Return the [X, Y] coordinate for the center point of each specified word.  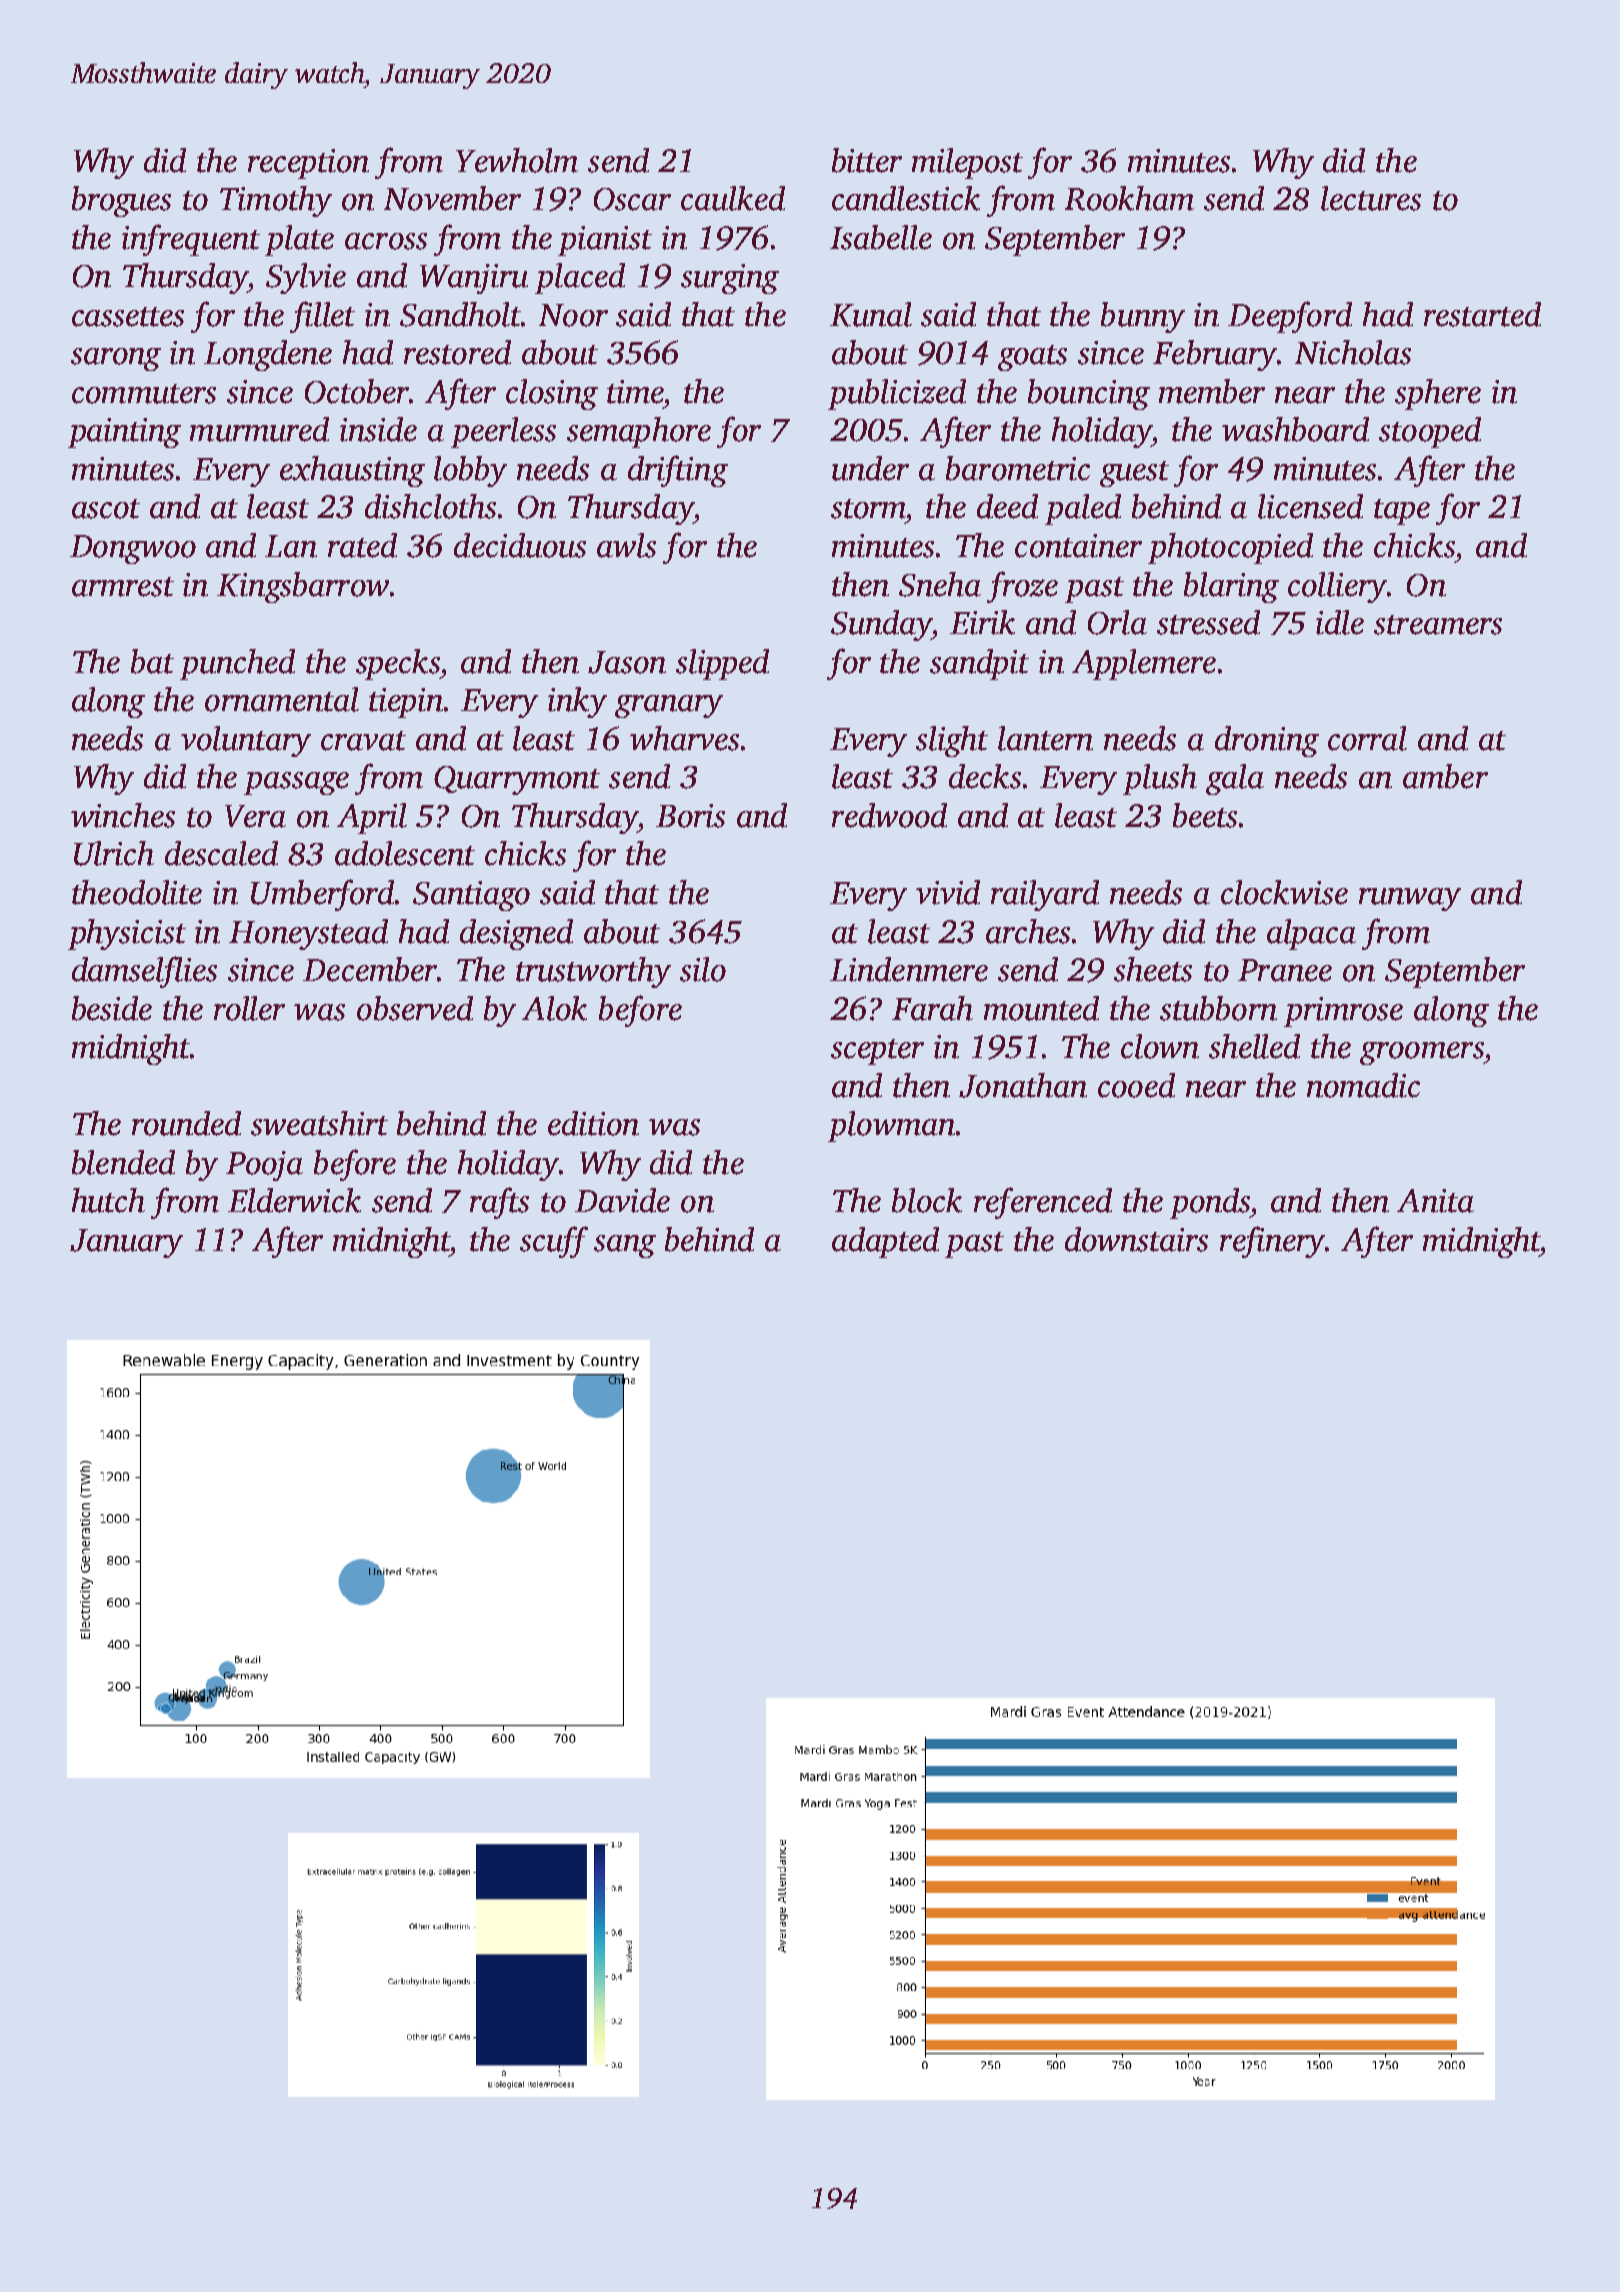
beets [1205, 815]
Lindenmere [909, 969]
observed [415, 1008]
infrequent [191, 240]
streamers [1438, 625]
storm [868, 509]
